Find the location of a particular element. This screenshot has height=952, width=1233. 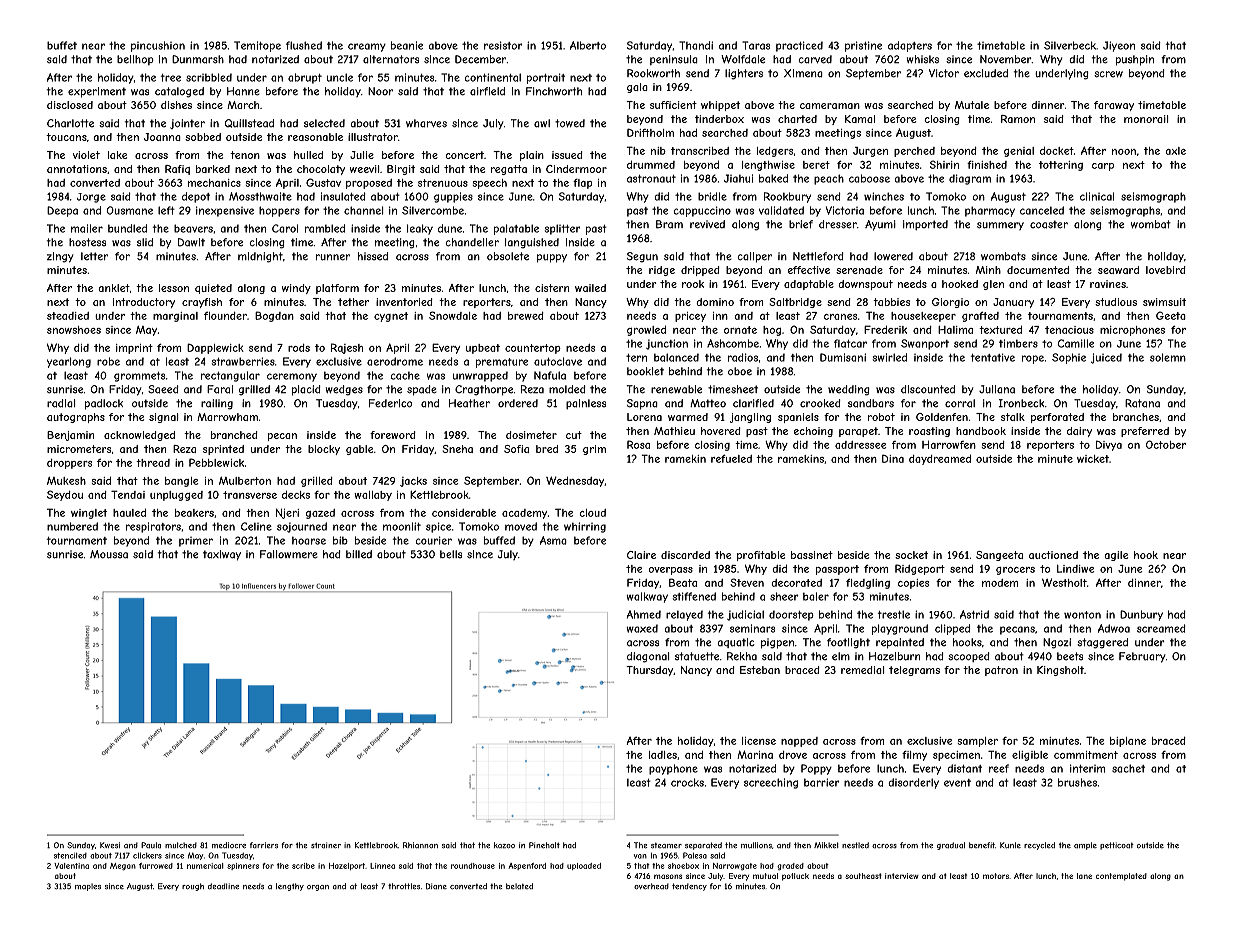

Jiyeon is located at coordinates (1119, 46).
